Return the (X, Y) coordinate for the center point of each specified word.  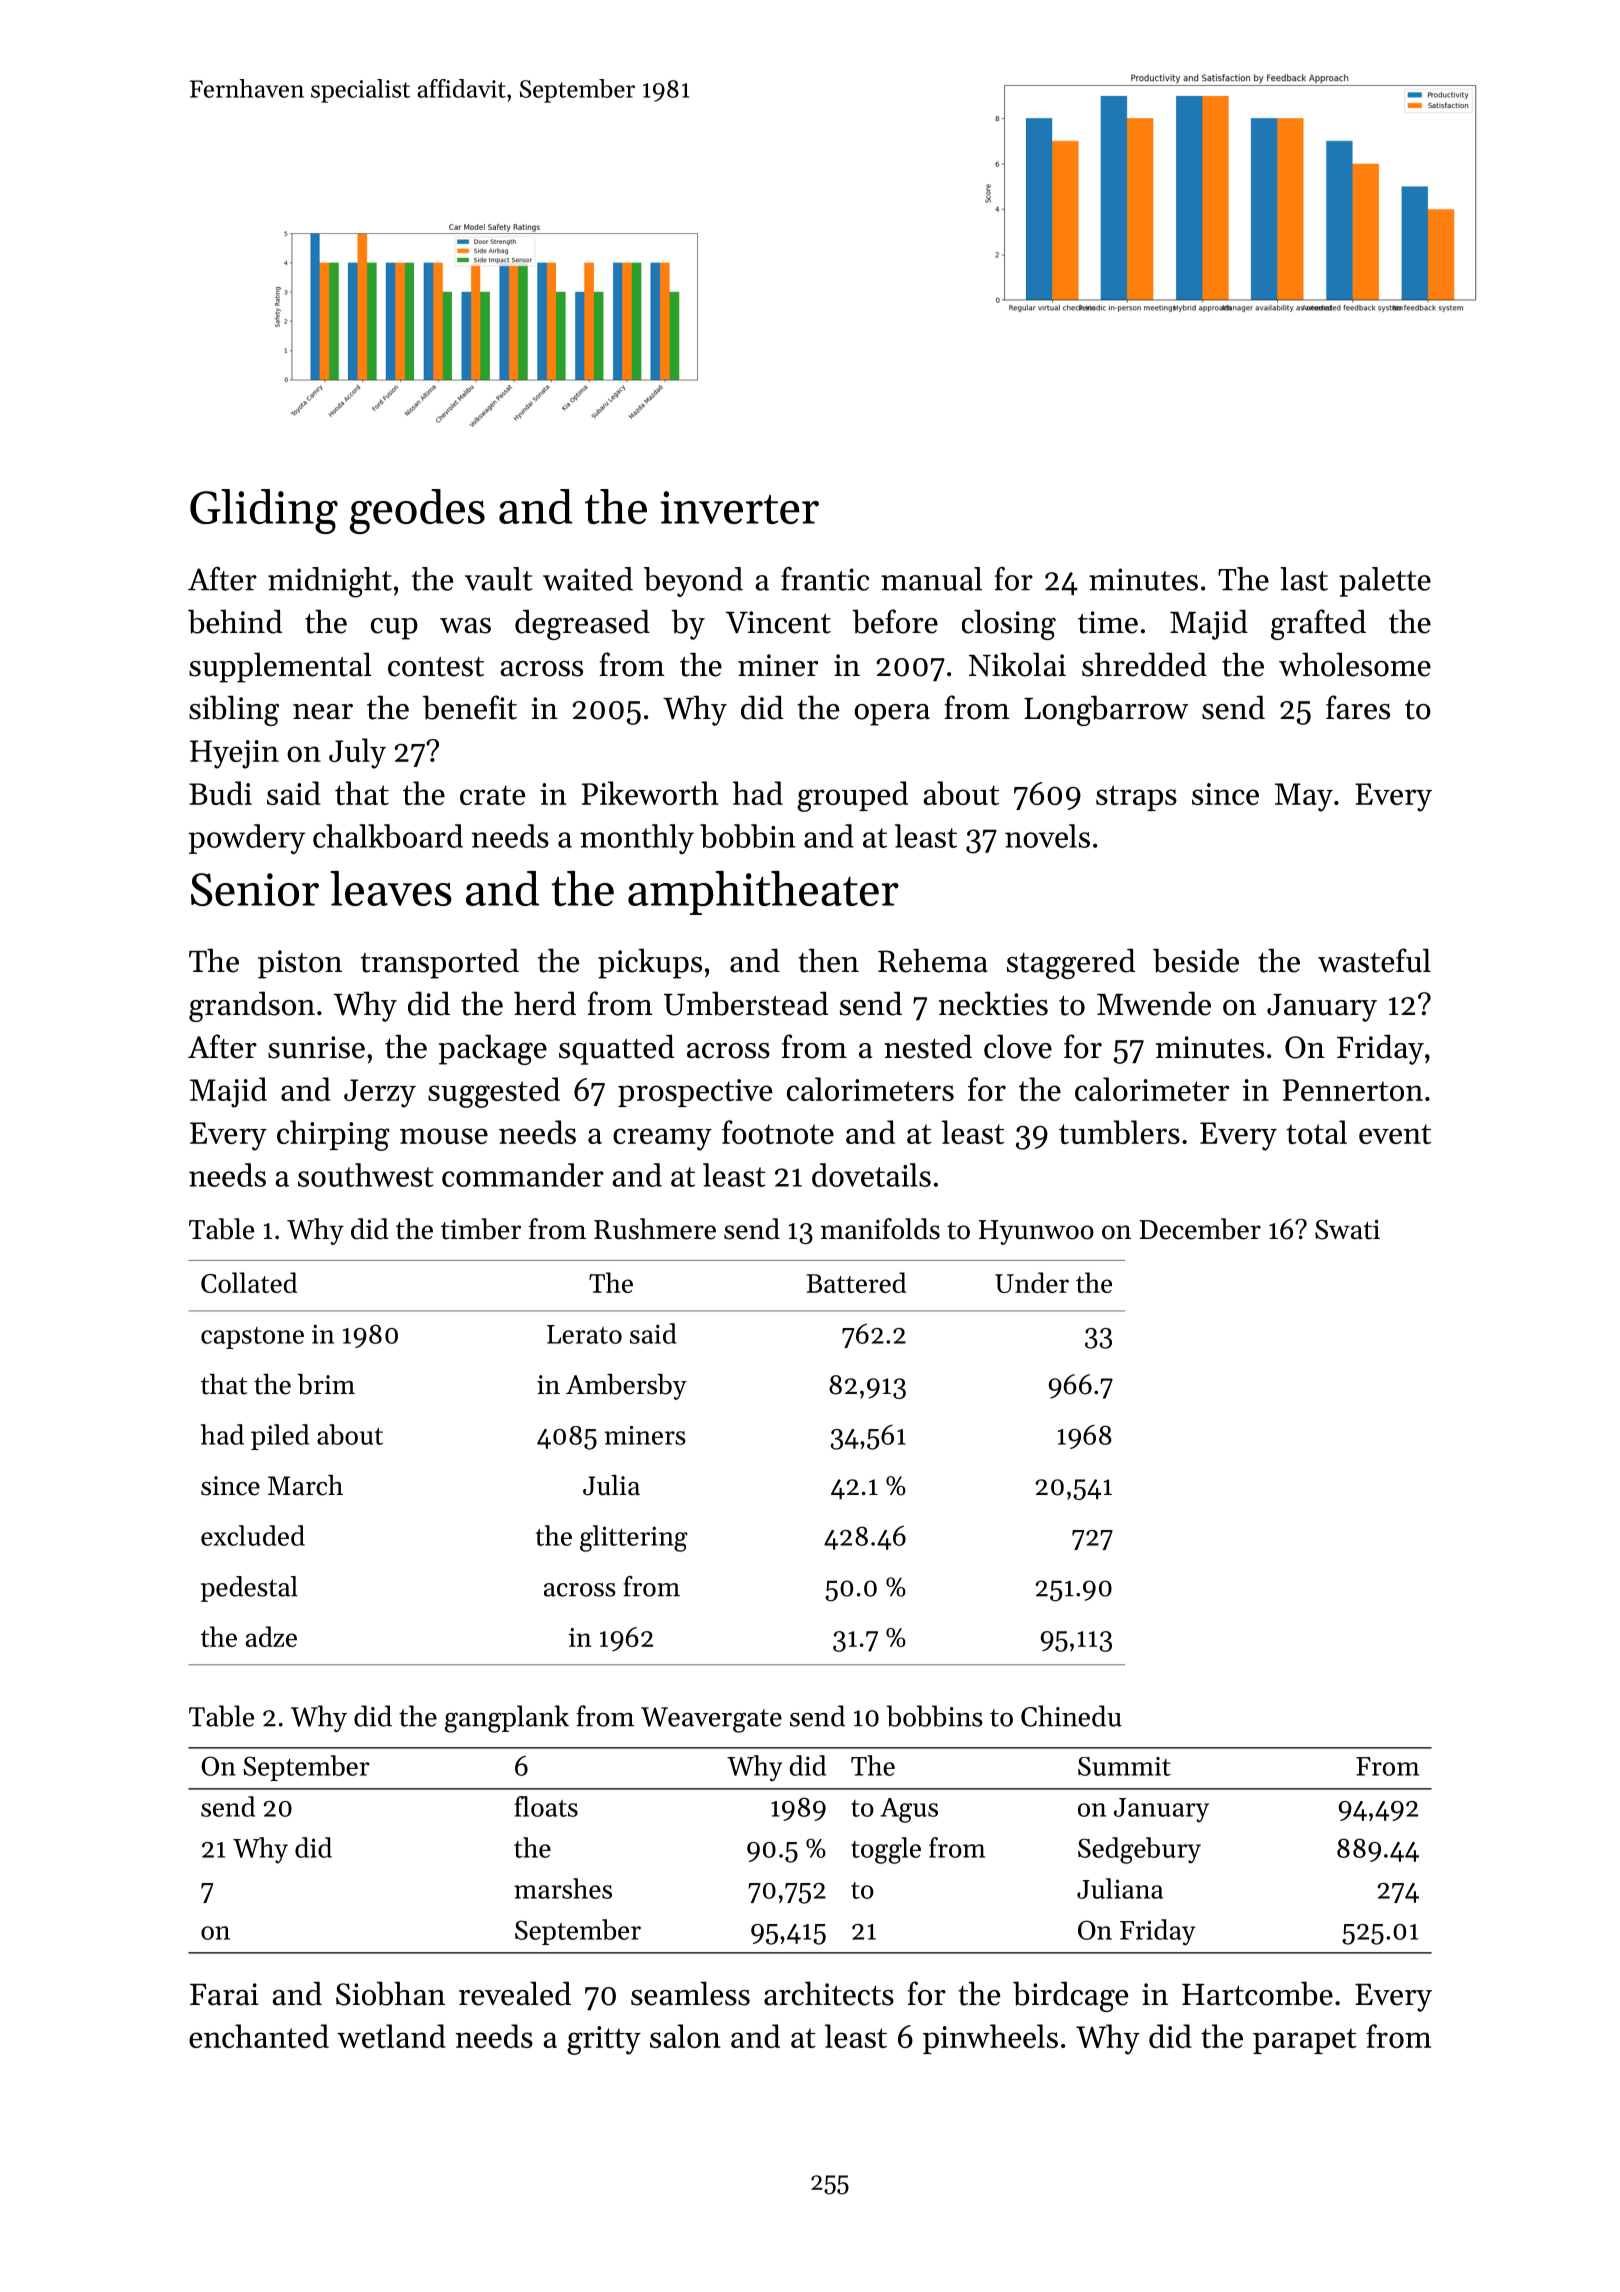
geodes (417, 511)
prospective (695, 1093)
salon (685, 2036)
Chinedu (1071, 1716)
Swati (1347, 1229)
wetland (391, 2036)
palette (1385, 582)
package (493, 1049)
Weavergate (711, 1720)
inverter (739, 507)
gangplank (507, 1719)
